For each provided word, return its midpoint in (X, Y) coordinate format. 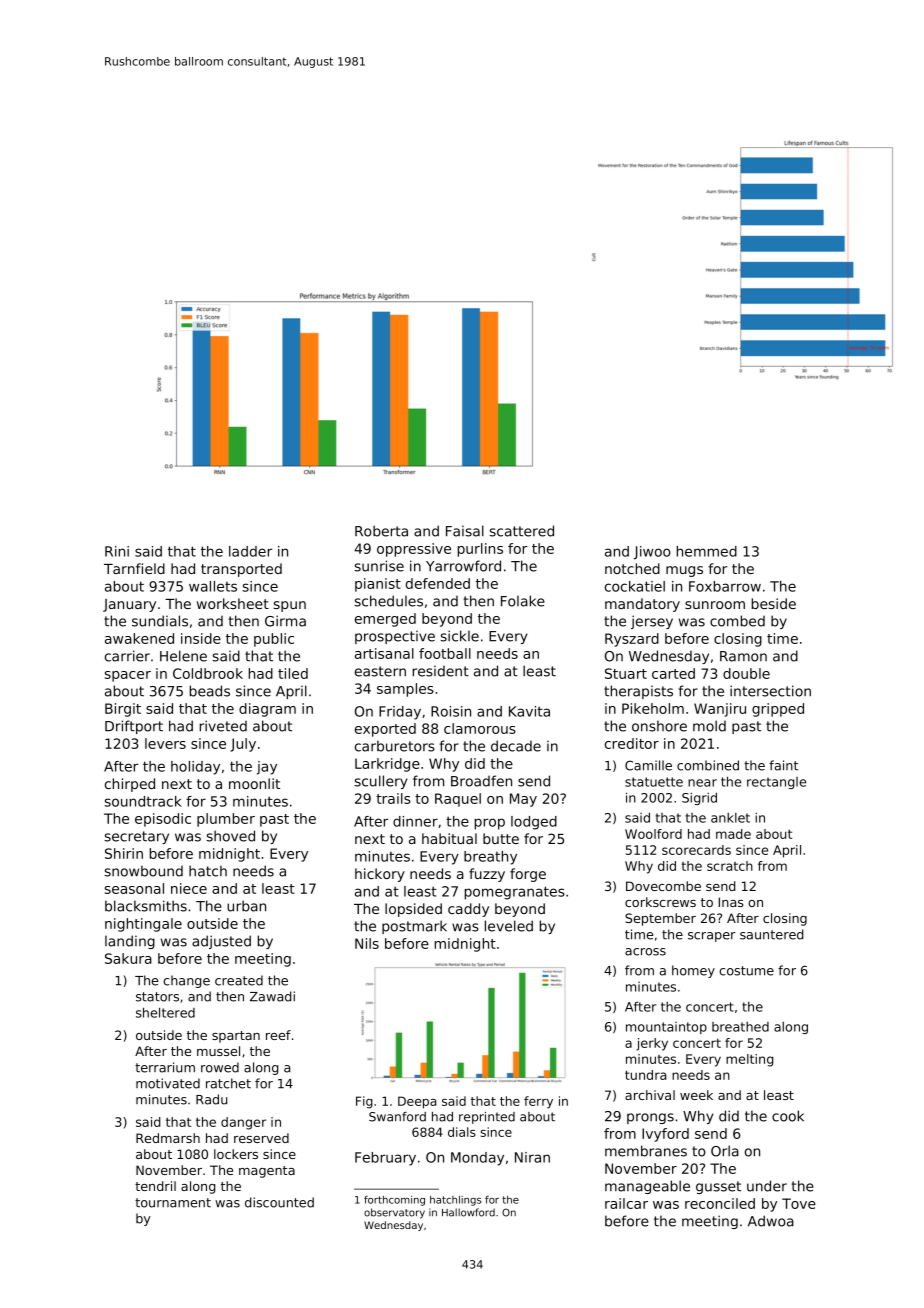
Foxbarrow (725, 586)
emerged (385, 620)
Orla (725, 1151)
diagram (267, 710)
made (733, 834)
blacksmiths (146, 906)
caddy (468, 910)
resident (441, 671)
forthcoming (394, 1201)
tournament (173, 1203)
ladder (250, 551)
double (746, 673)
